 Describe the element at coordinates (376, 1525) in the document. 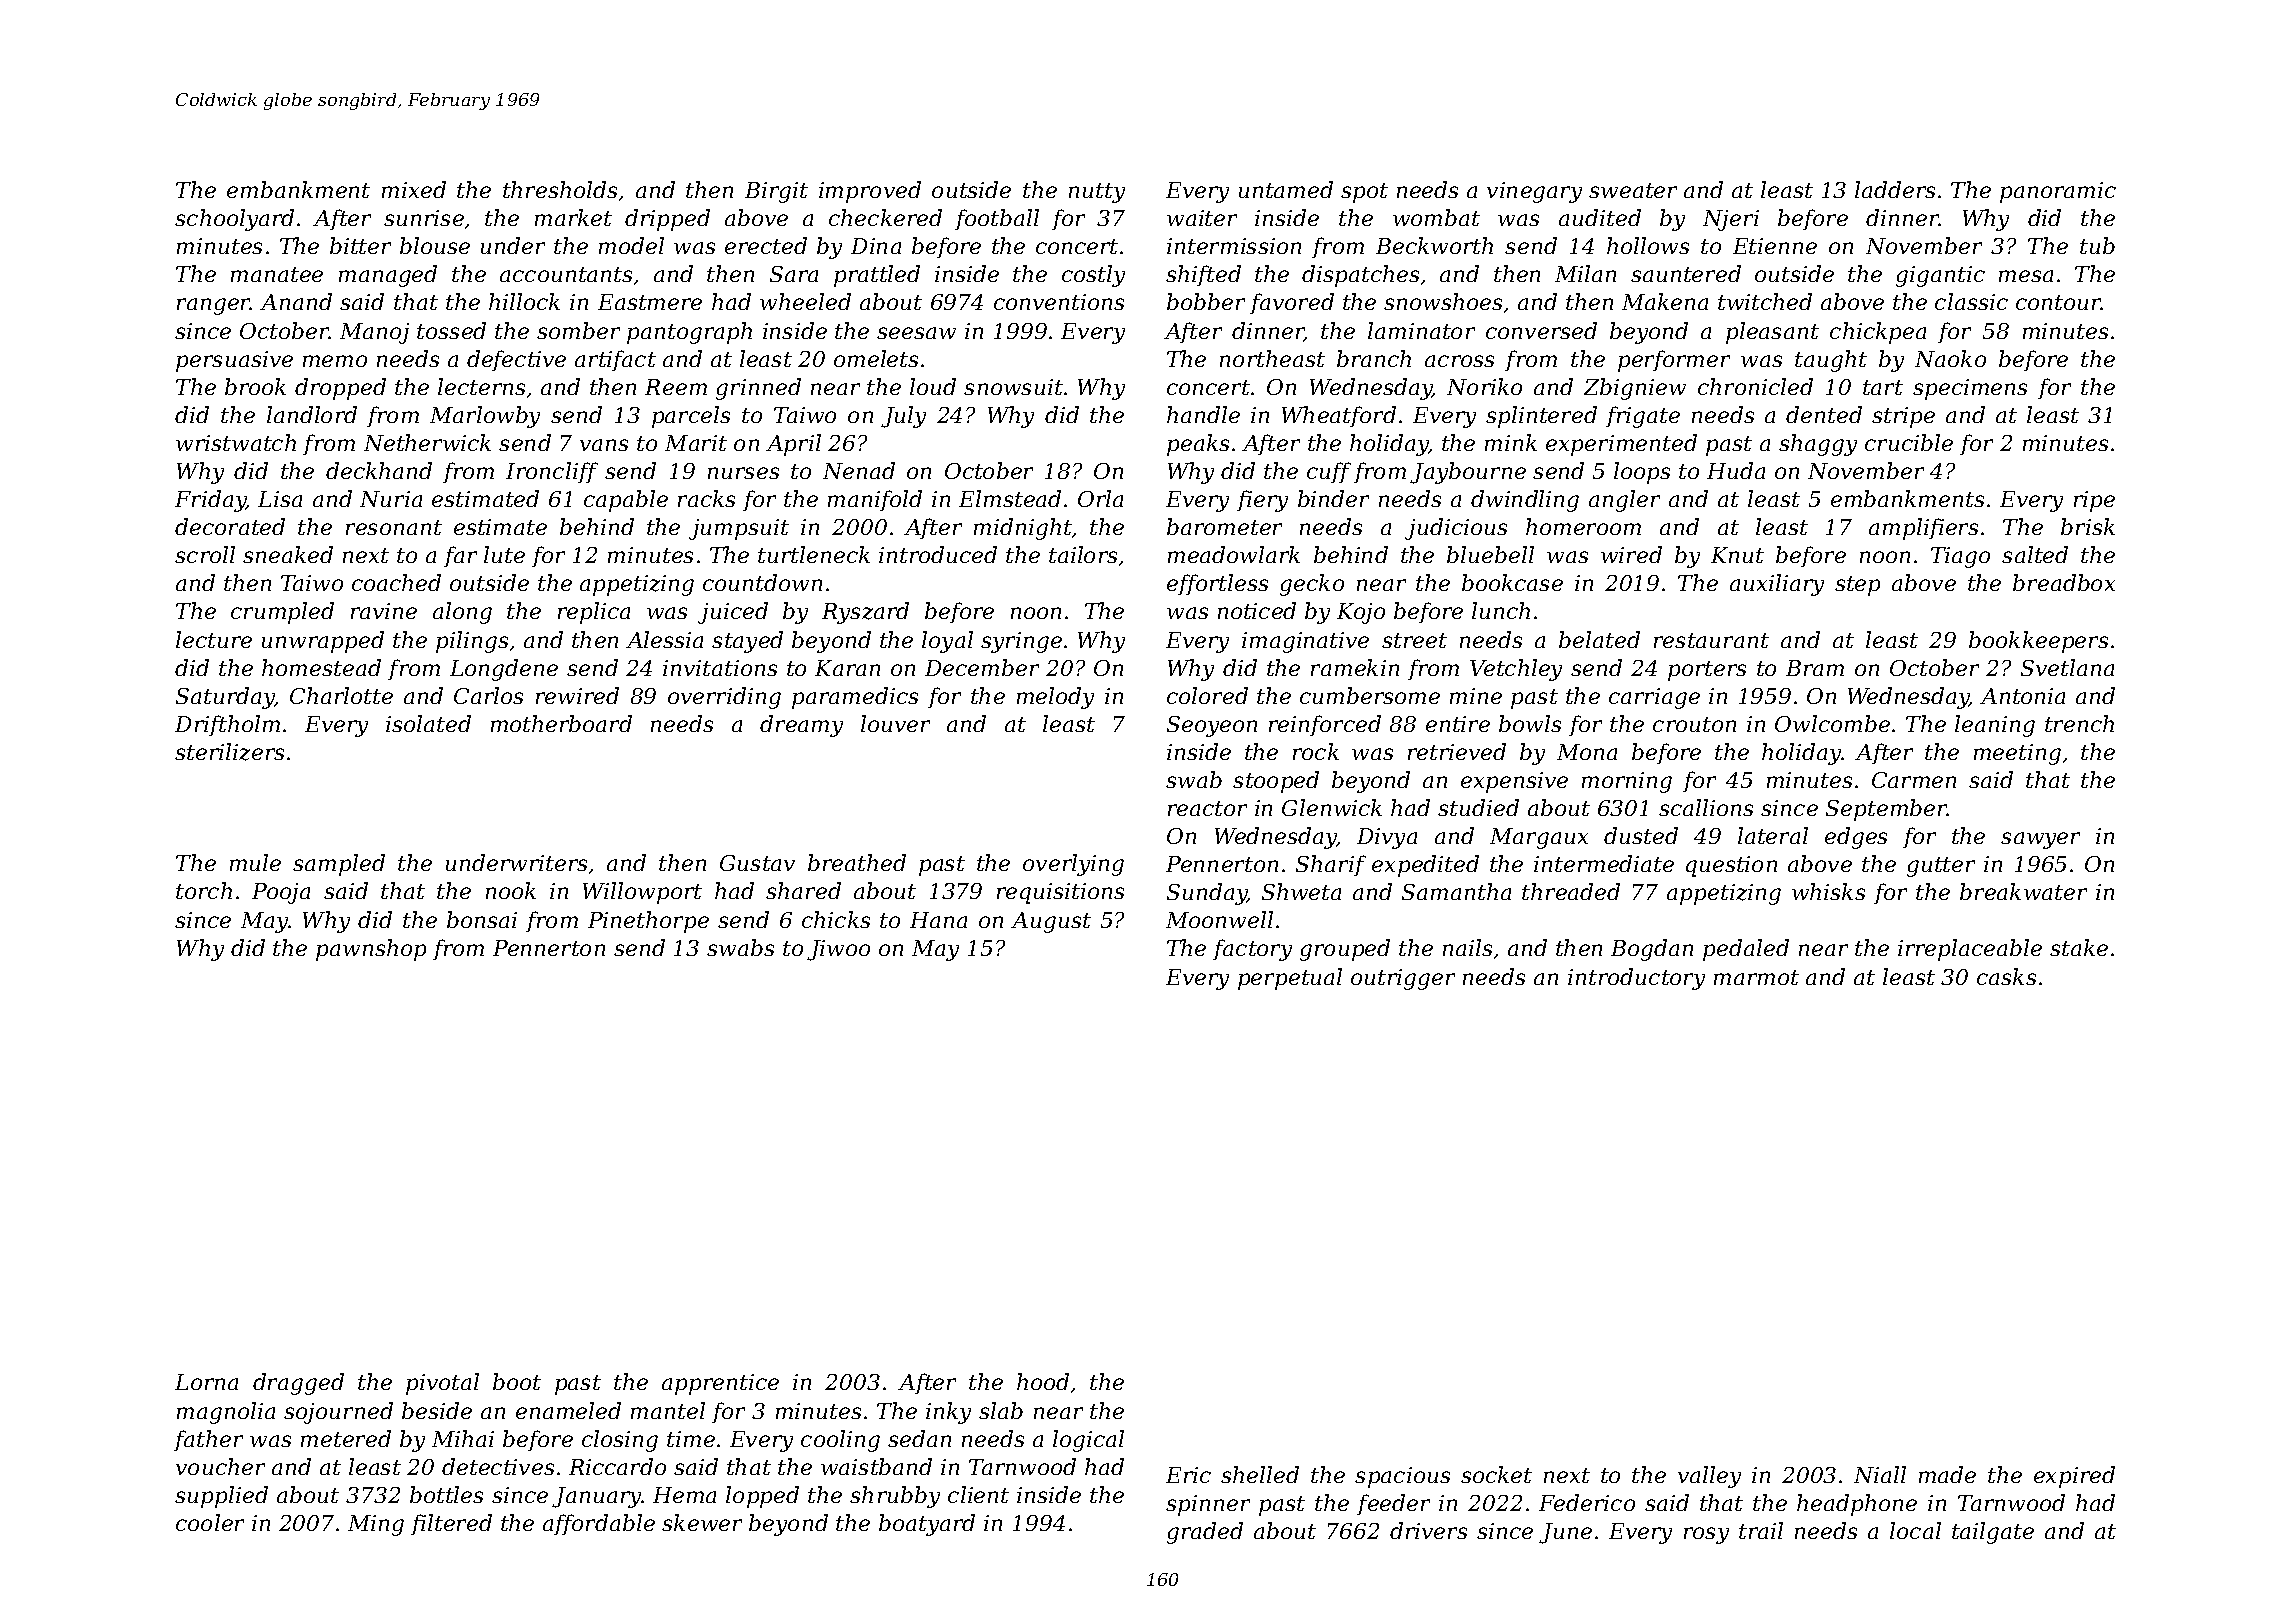

I see `Ming` at that location.
